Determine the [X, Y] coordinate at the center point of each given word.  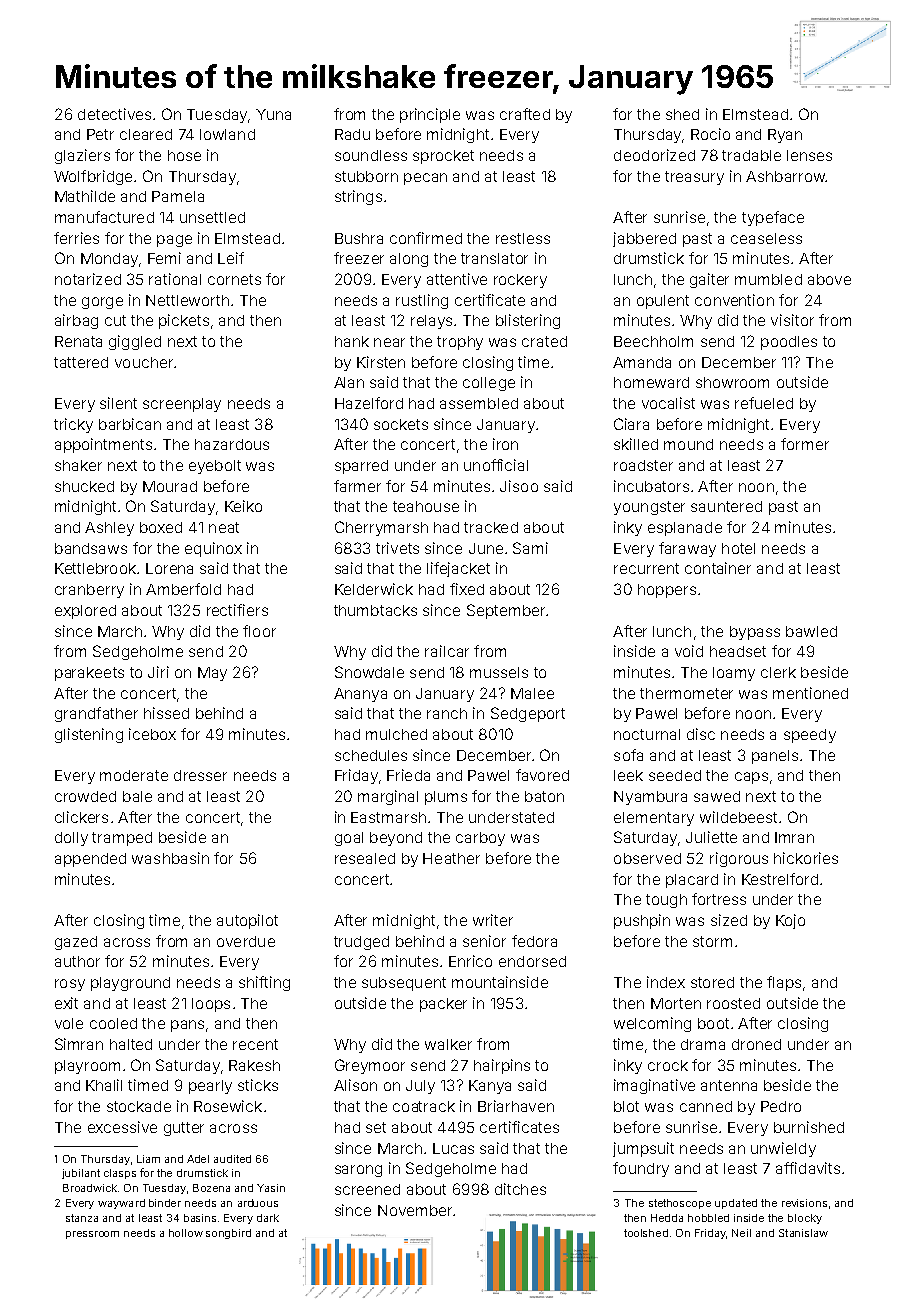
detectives [114, 114]
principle [430, 115]
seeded [675, 775]
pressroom [92, 1235]
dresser [200, 775]
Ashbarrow [785, 176]
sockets [401, 424]
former [805, 444]
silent [118, 403]
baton [544, 796]
